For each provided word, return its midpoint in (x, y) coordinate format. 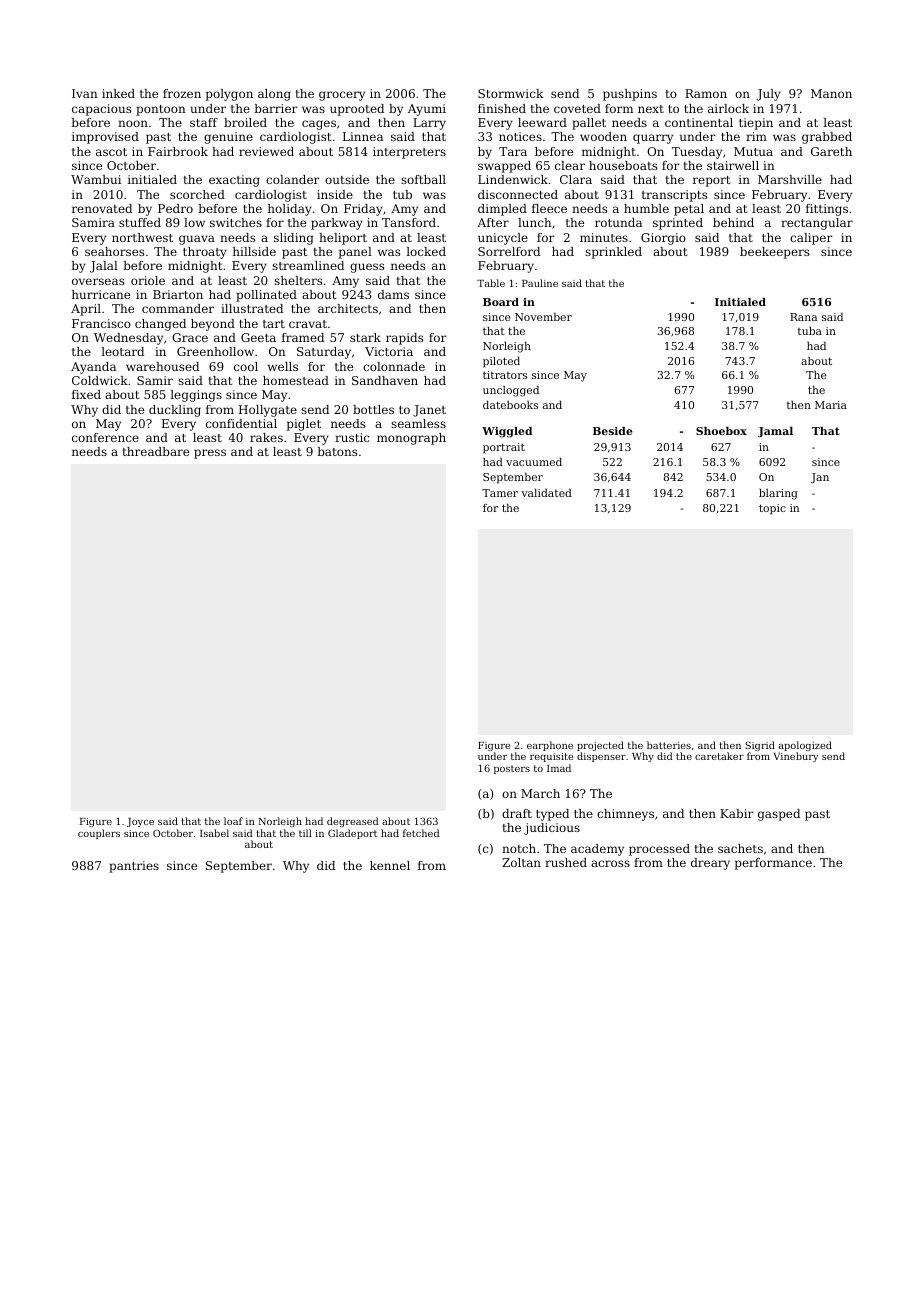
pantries (134, 867)
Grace (190, 337)
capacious (101, 110)
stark (365, 337)
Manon (831, 93)
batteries (669, 745)
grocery (342, 96)
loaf (233, 821)
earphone (550, 746)
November (543, 317)
